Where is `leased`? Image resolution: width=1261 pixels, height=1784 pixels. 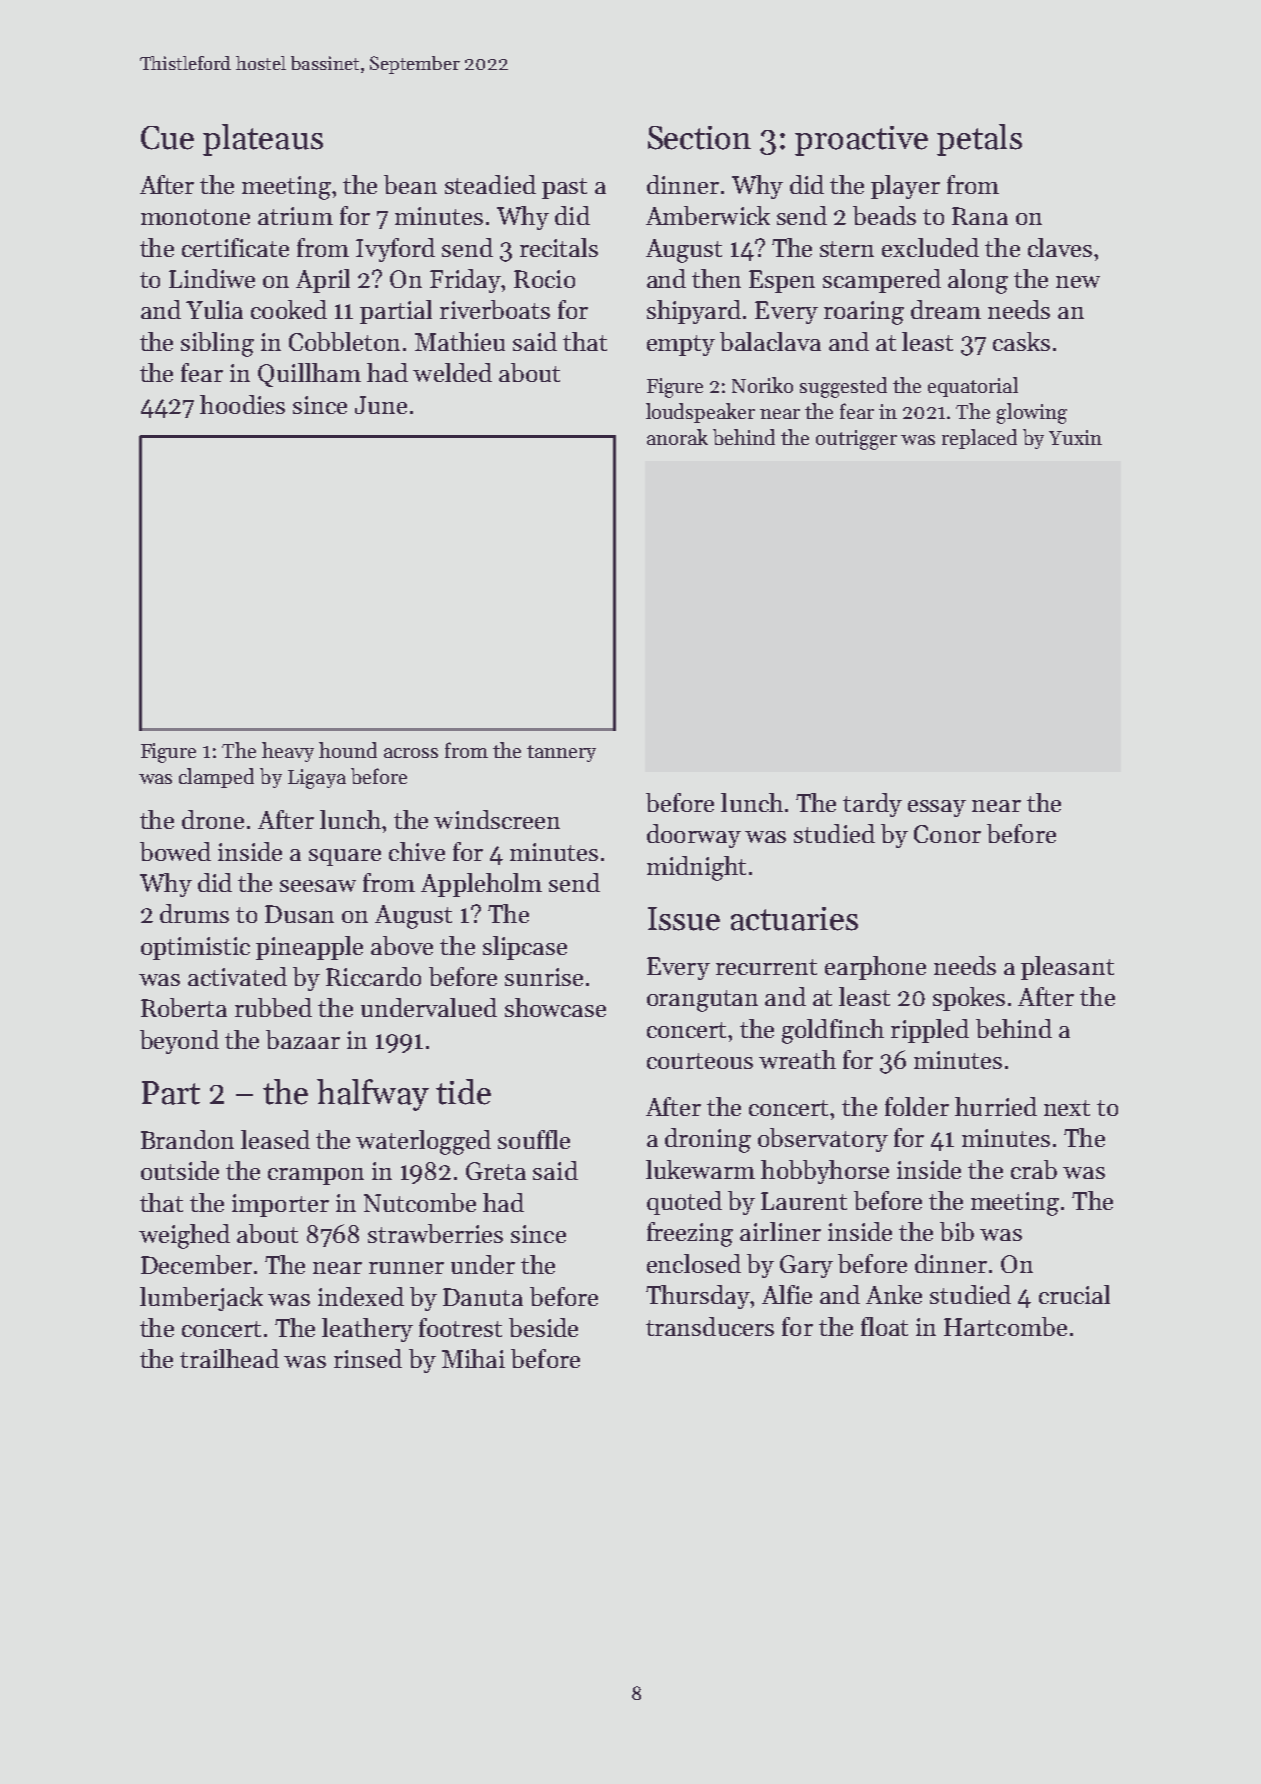 leased is located at coordinates (275, 1139).
